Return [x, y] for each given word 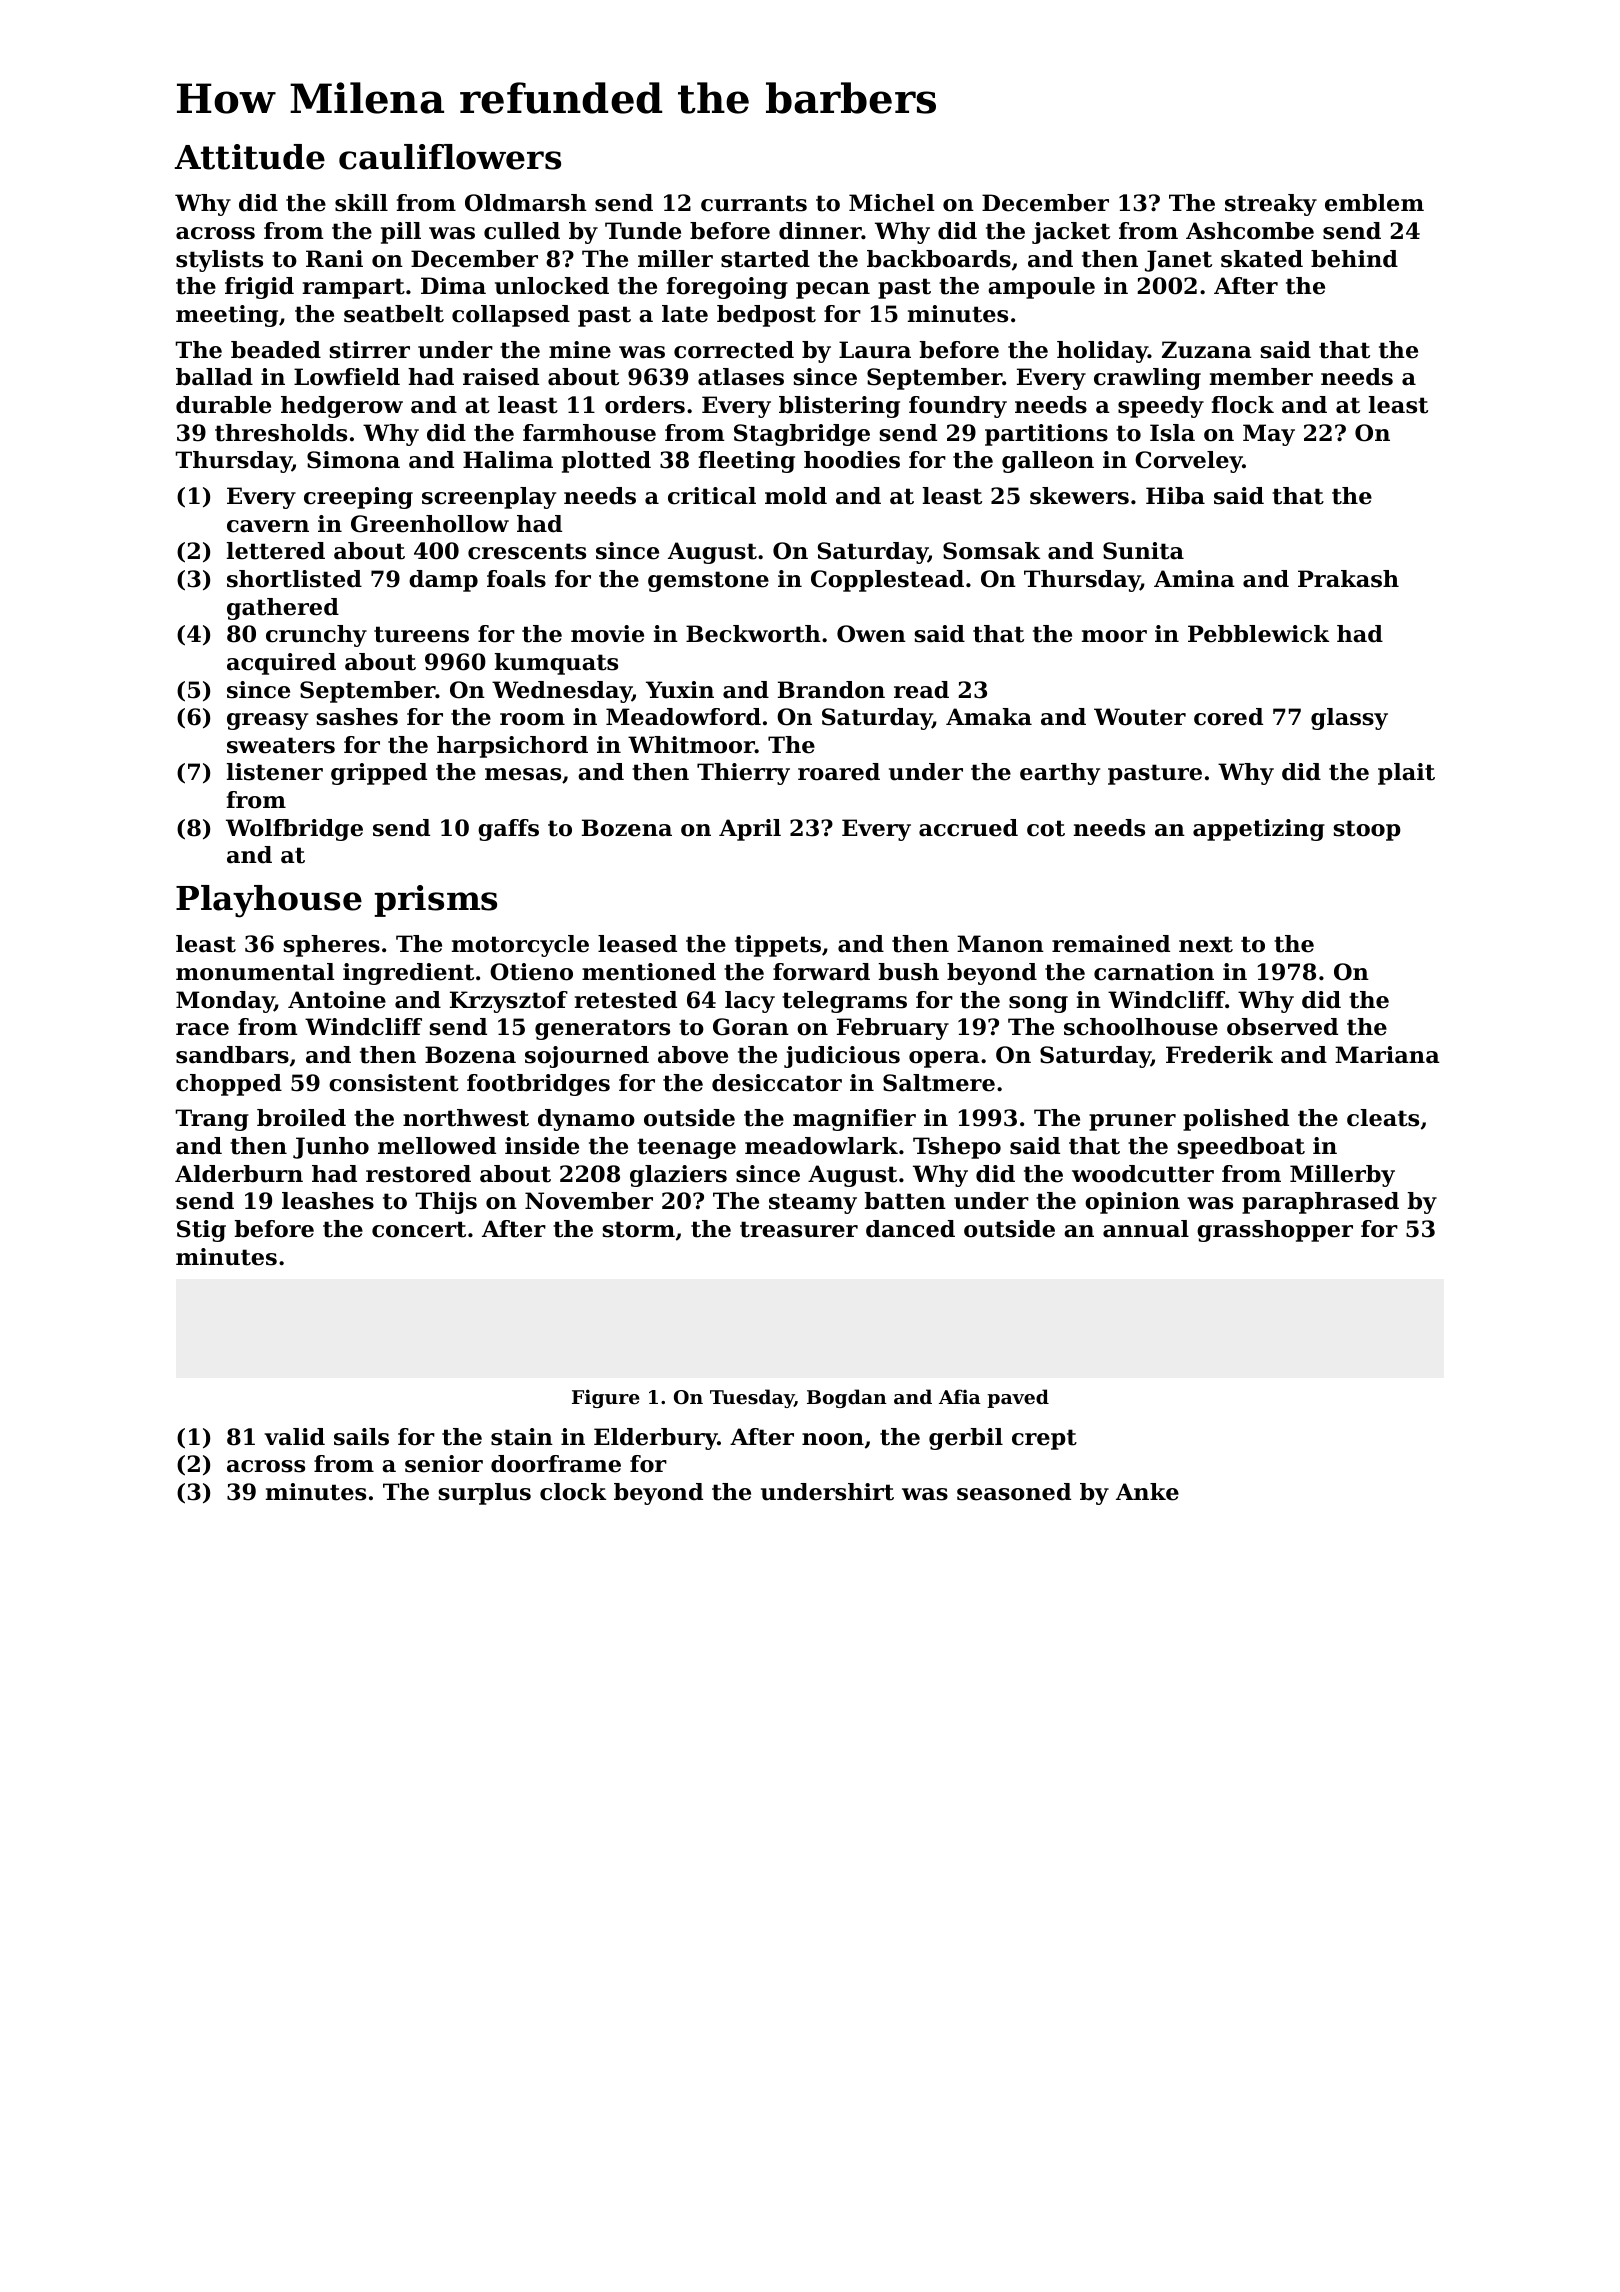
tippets [778, 946]
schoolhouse [1141, 1027]
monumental [255, 972]
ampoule [1041, 288]
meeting [227, 316]
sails [361, 1437]
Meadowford [683, 717]
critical [712, 496]
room [532, 719]
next [1206, 944]
